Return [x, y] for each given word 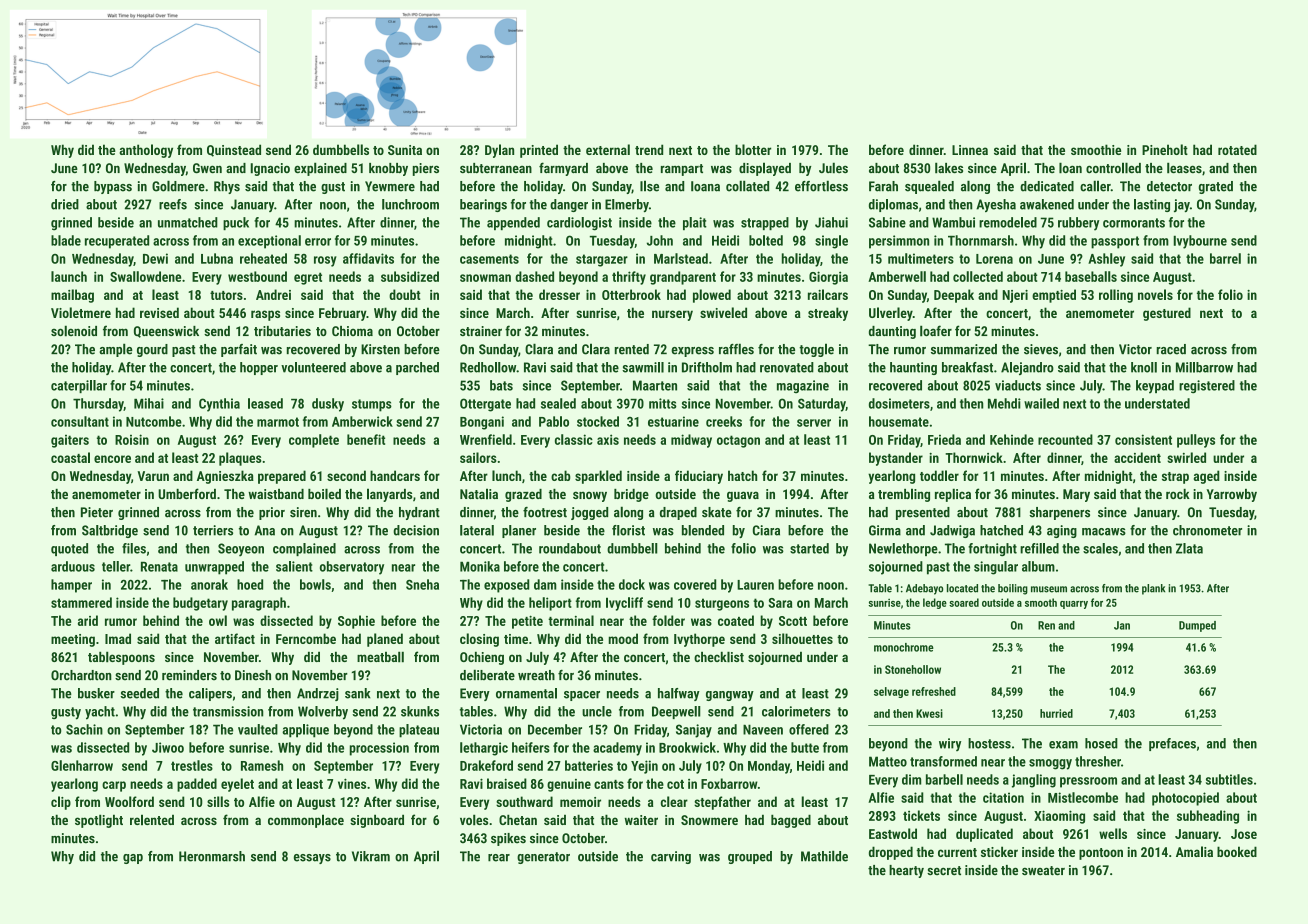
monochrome [904, 647]
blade [66, 240]
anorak [209, 584]
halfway [679, 694]
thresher [1098, 761]
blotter [753, 149]
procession [379, 749]
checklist [719, 657]
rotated [1237, 149]
